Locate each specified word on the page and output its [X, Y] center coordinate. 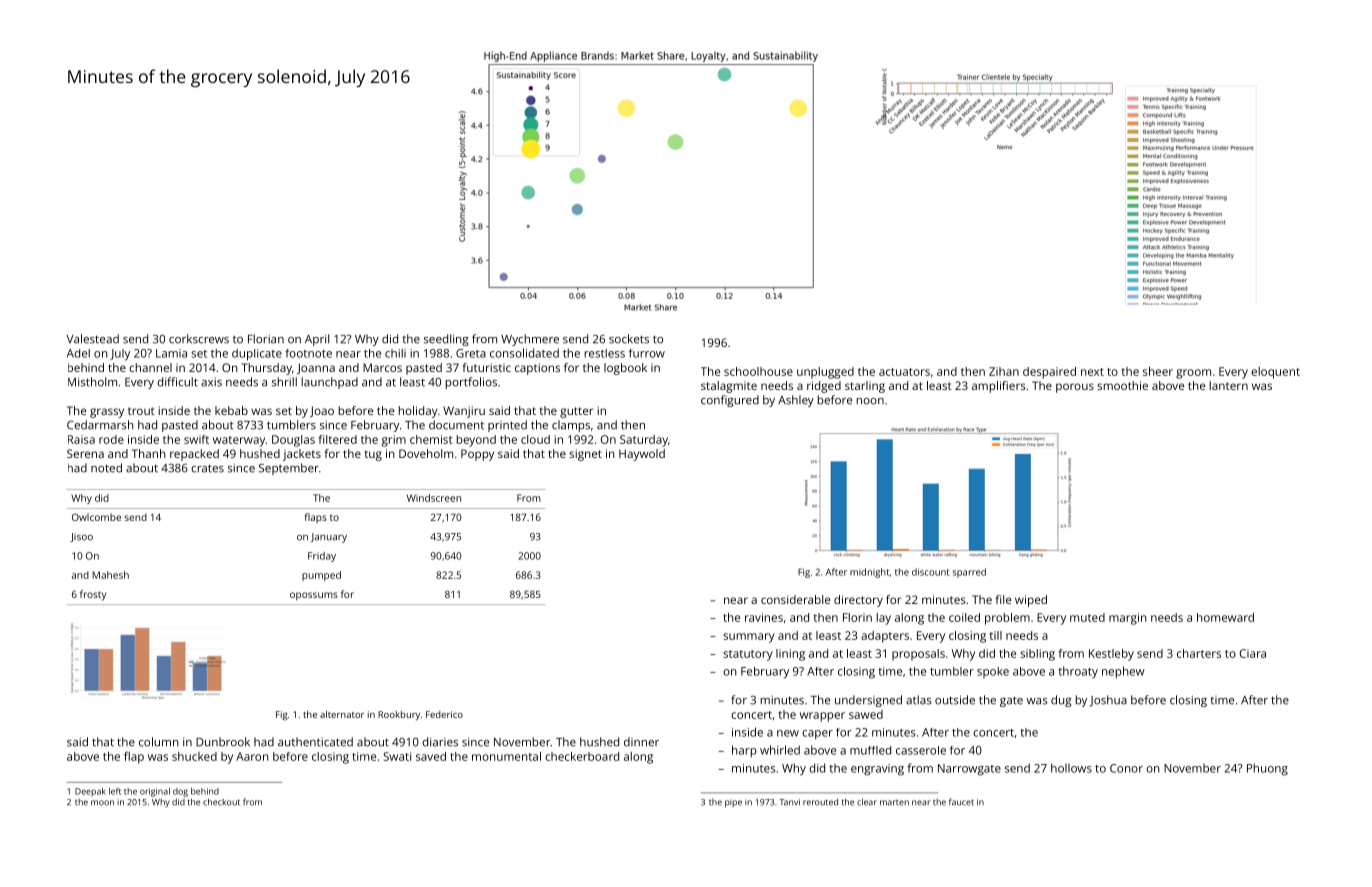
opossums [314, 596]
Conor [1126, 768]
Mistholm [92, 382]
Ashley [796, 401]
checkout [221, 802]
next [1092, 372]
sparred [969, 573]
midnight [869, 573]
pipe [733, 803]
